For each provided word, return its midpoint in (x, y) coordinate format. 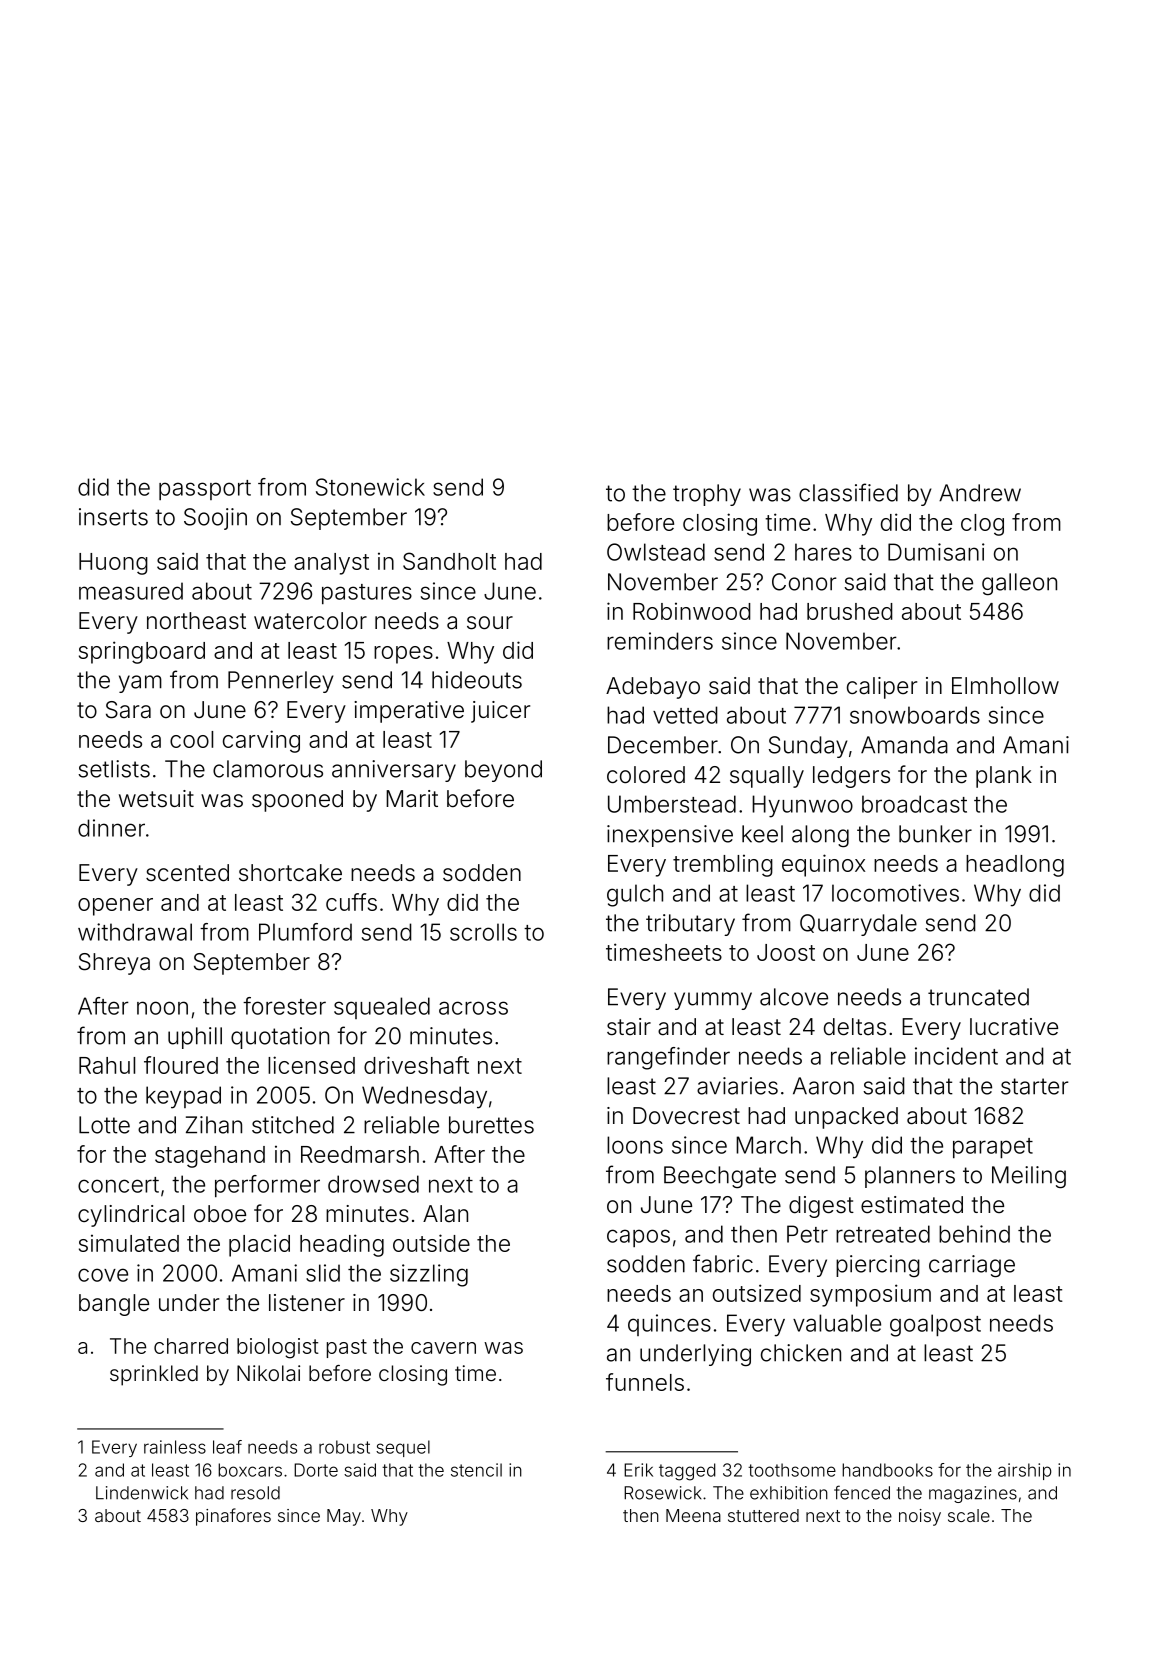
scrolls (483, 932)
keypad (183, 1097)
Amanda (904, 745)
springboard (142, 652)
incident (956, 1056)
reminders (660, 641)
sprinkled (154, 1375)
